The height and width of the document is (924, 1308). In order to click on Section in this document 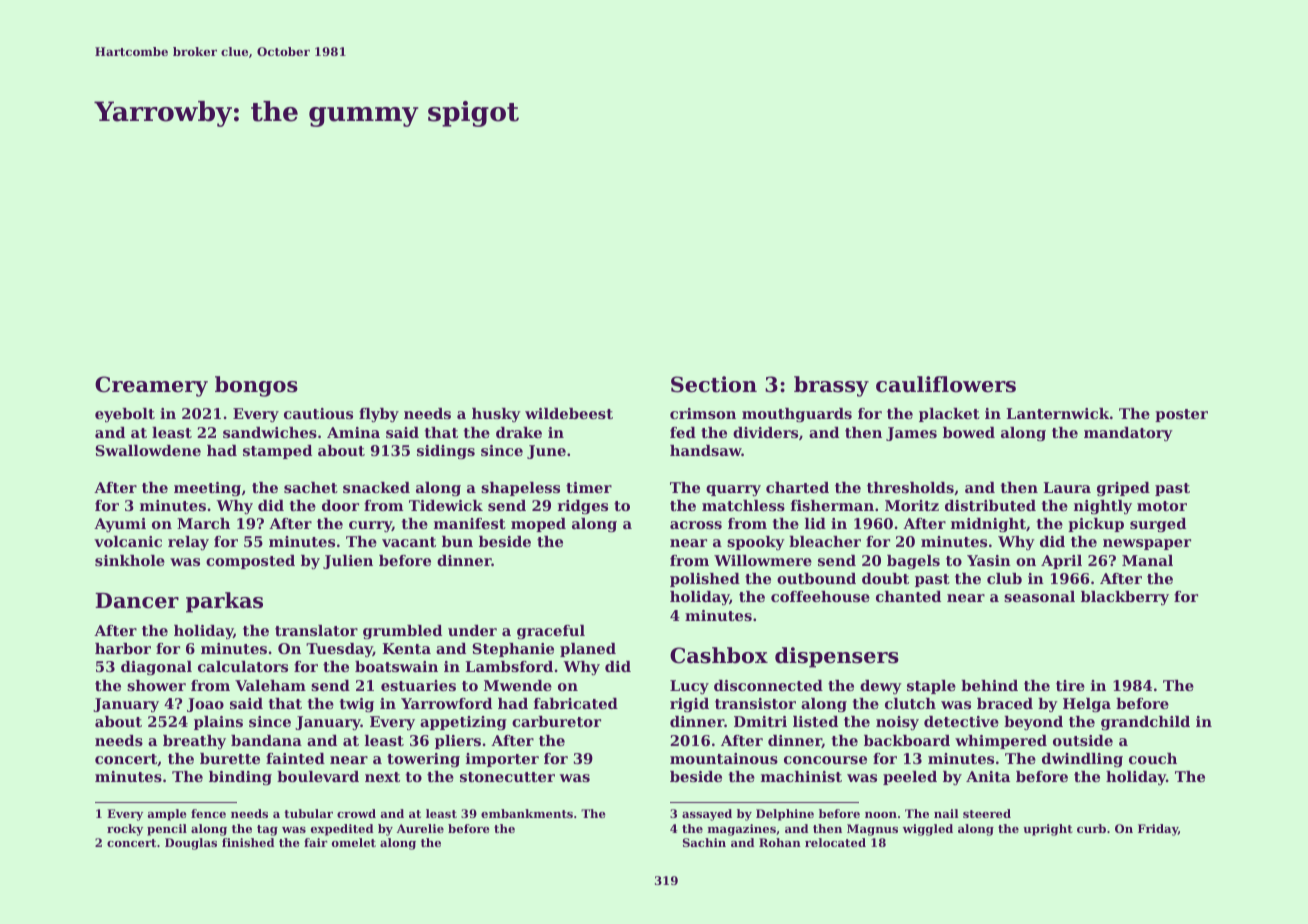, I will do `click(714, 384)`.
